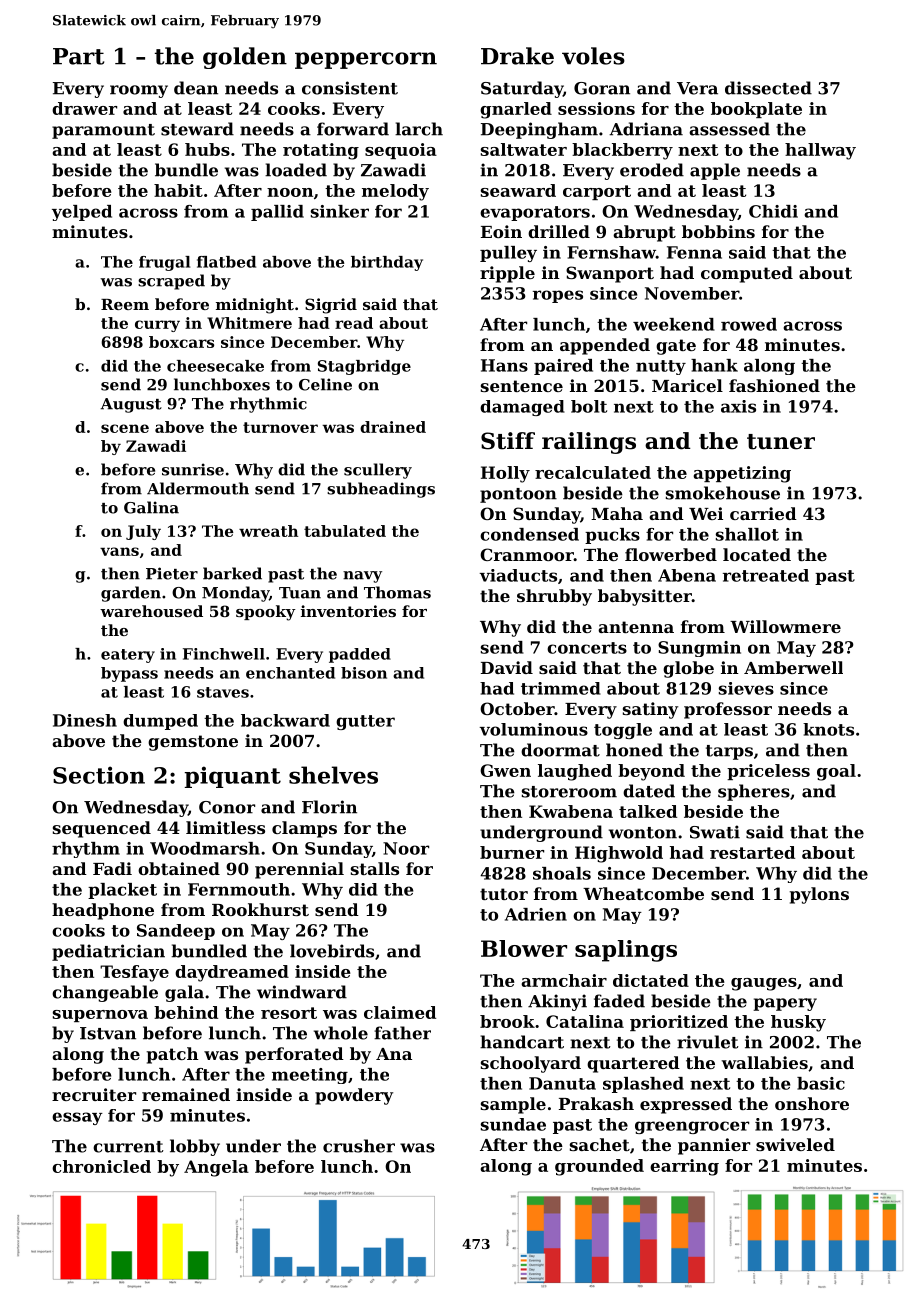 The width and height of the screenshot is (924, 1308). Describe the element at coordinates (393, 427) in the screenshot. I see `drained` at that location.
